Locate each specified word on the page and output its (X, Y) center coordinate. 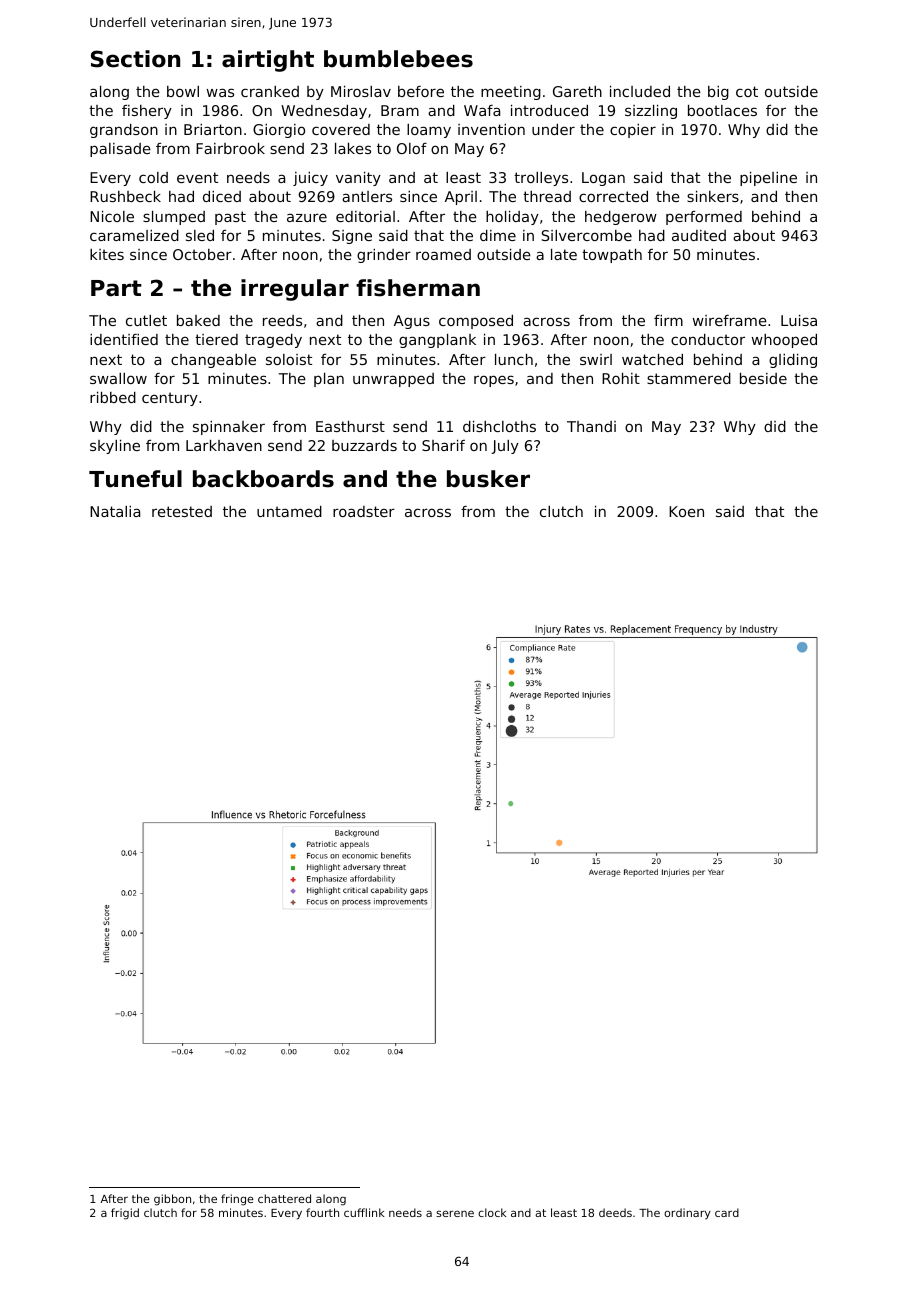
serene (455, 1213)
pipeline (768, 179)
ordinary (687, 1214)
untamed (289, 511)
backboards (263, 479)
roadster (364, 511)
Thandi (591, 426)
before (421, 91)
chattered (284, 1198)
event (197, 177)
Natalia (115, 511)
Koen (686, 511)
